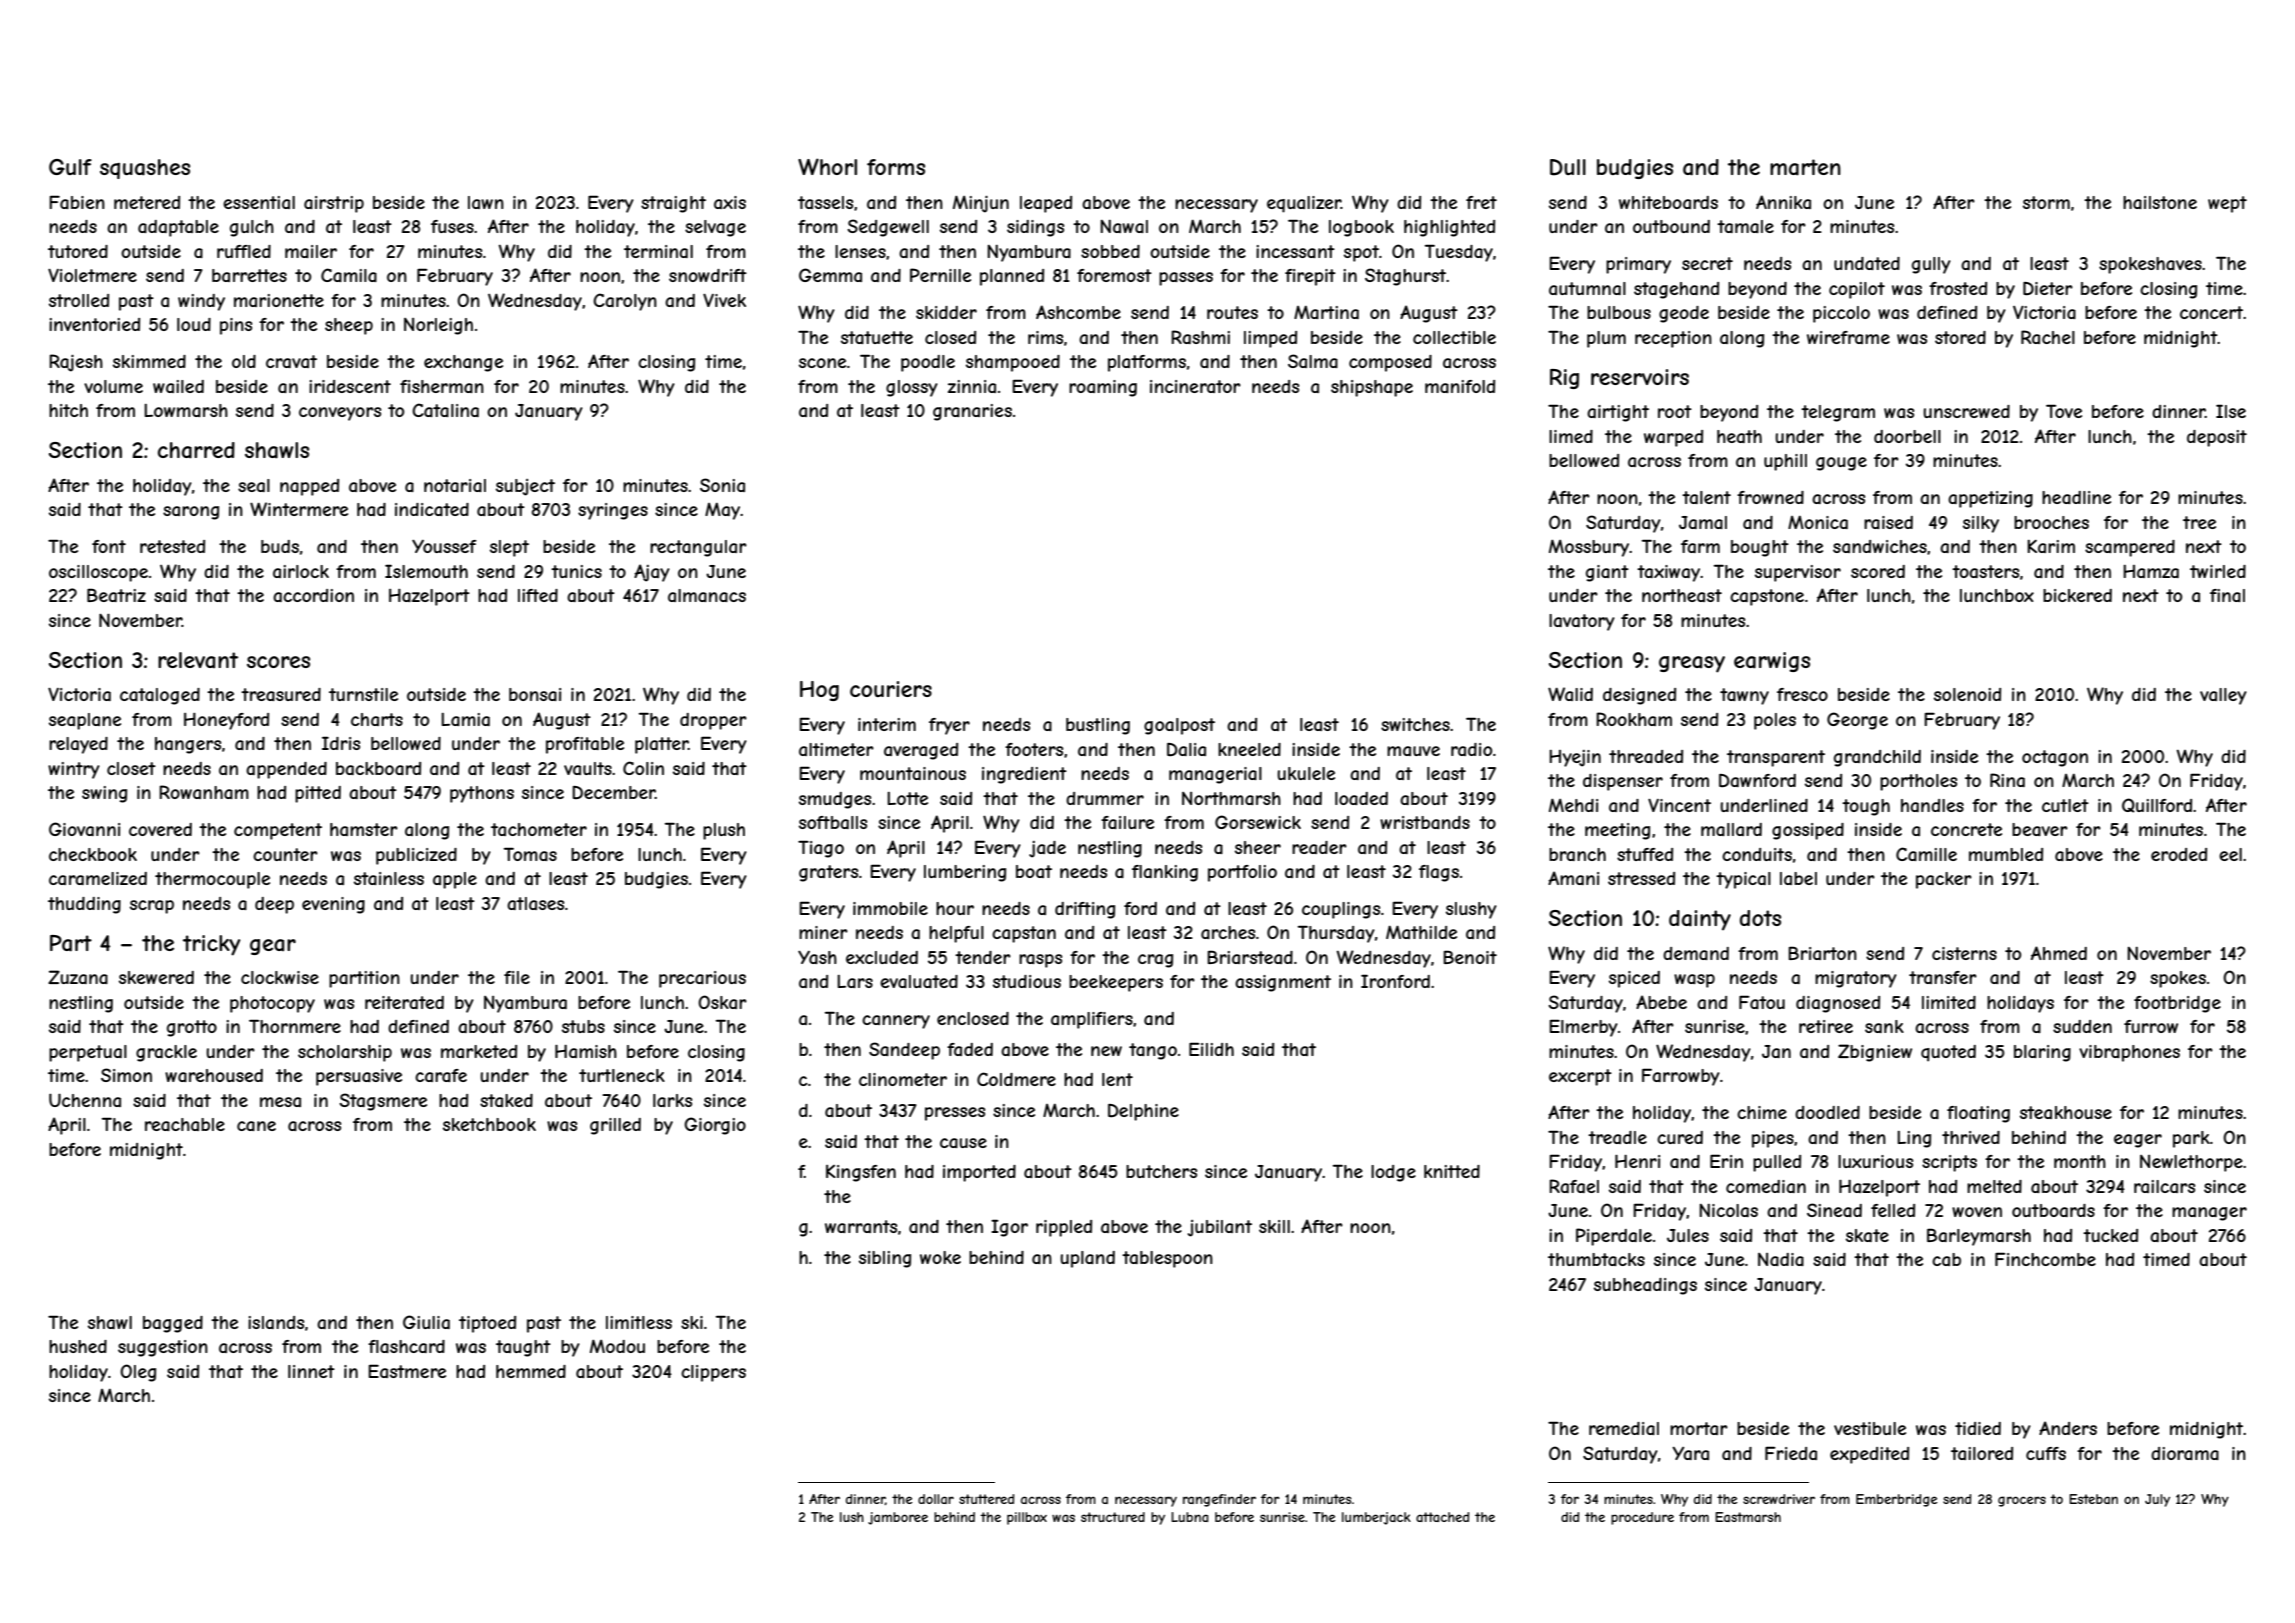 This image has height=1623, width=2295. I want to click on Sedgewell, so click(888, 228).
